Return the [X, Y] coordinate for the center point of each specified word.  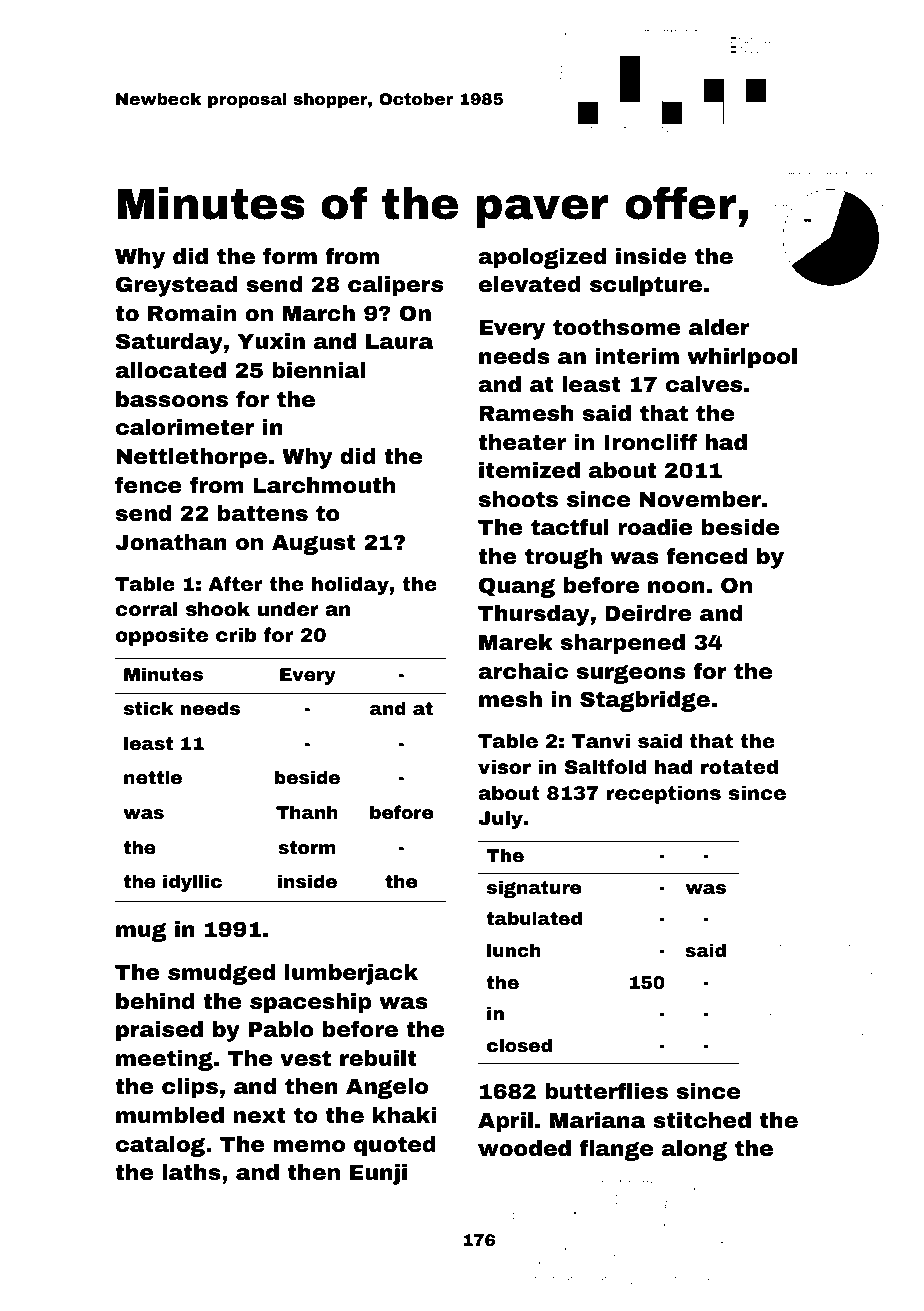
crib [236, 634]
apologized [542, 258]
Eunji [378, 1174]
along [694, 1150]
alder [719, 327]
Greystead [176, 286]
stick [148, 708]
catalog [160, 1146]
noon [676, 587]
